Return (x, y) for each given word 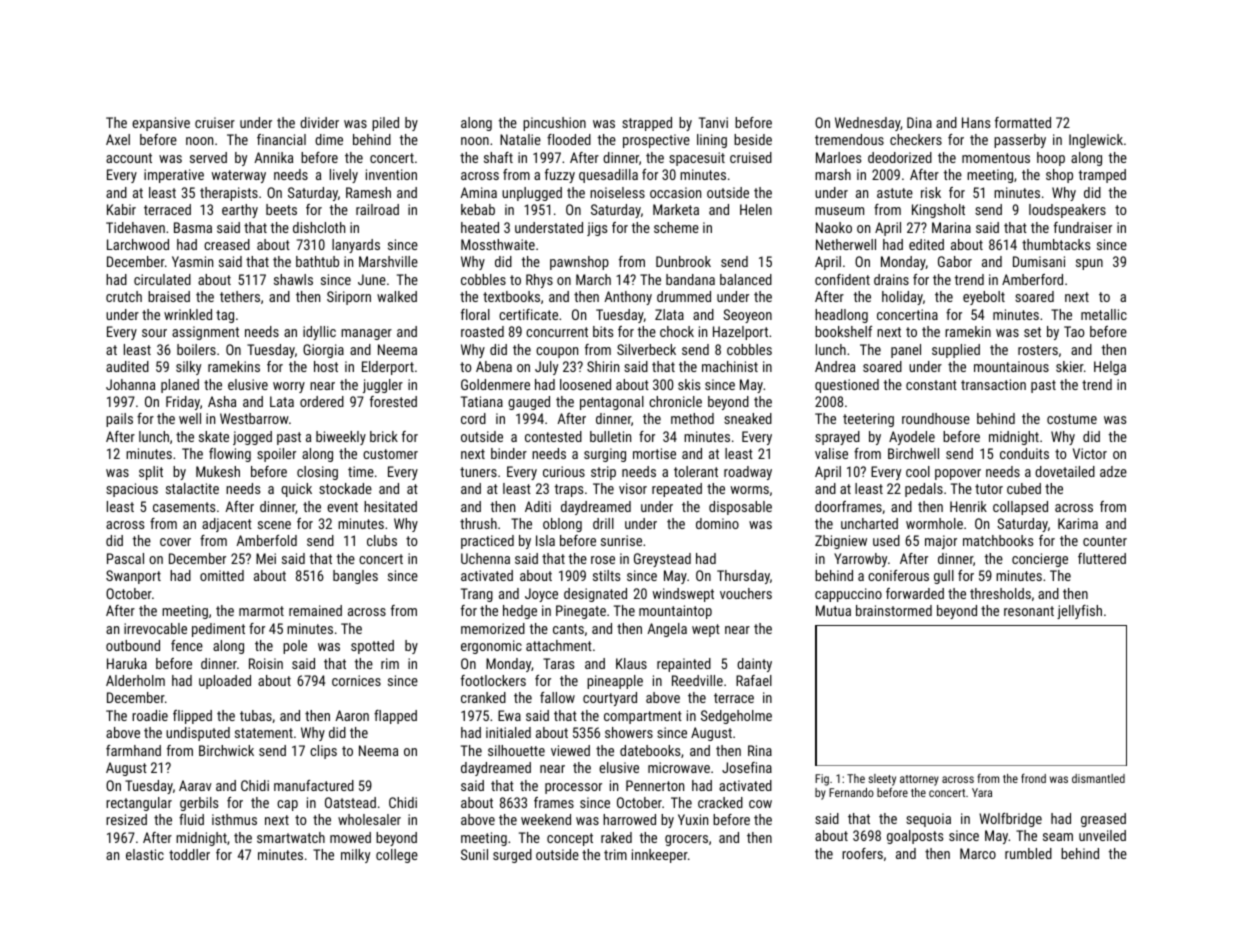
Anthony (628, 298)
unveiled (1102, 835)
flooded (569, 139)
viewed (570, 750)
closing (317, 473)
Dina (919, 122)
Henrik (968, 506)
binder (509, 453)
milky (355, 856)
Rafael (754, 680)
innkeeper (660, 856)
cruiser (215, 122)
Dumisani (1039, 261)
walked (397, 296)
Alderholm (135, 680)
